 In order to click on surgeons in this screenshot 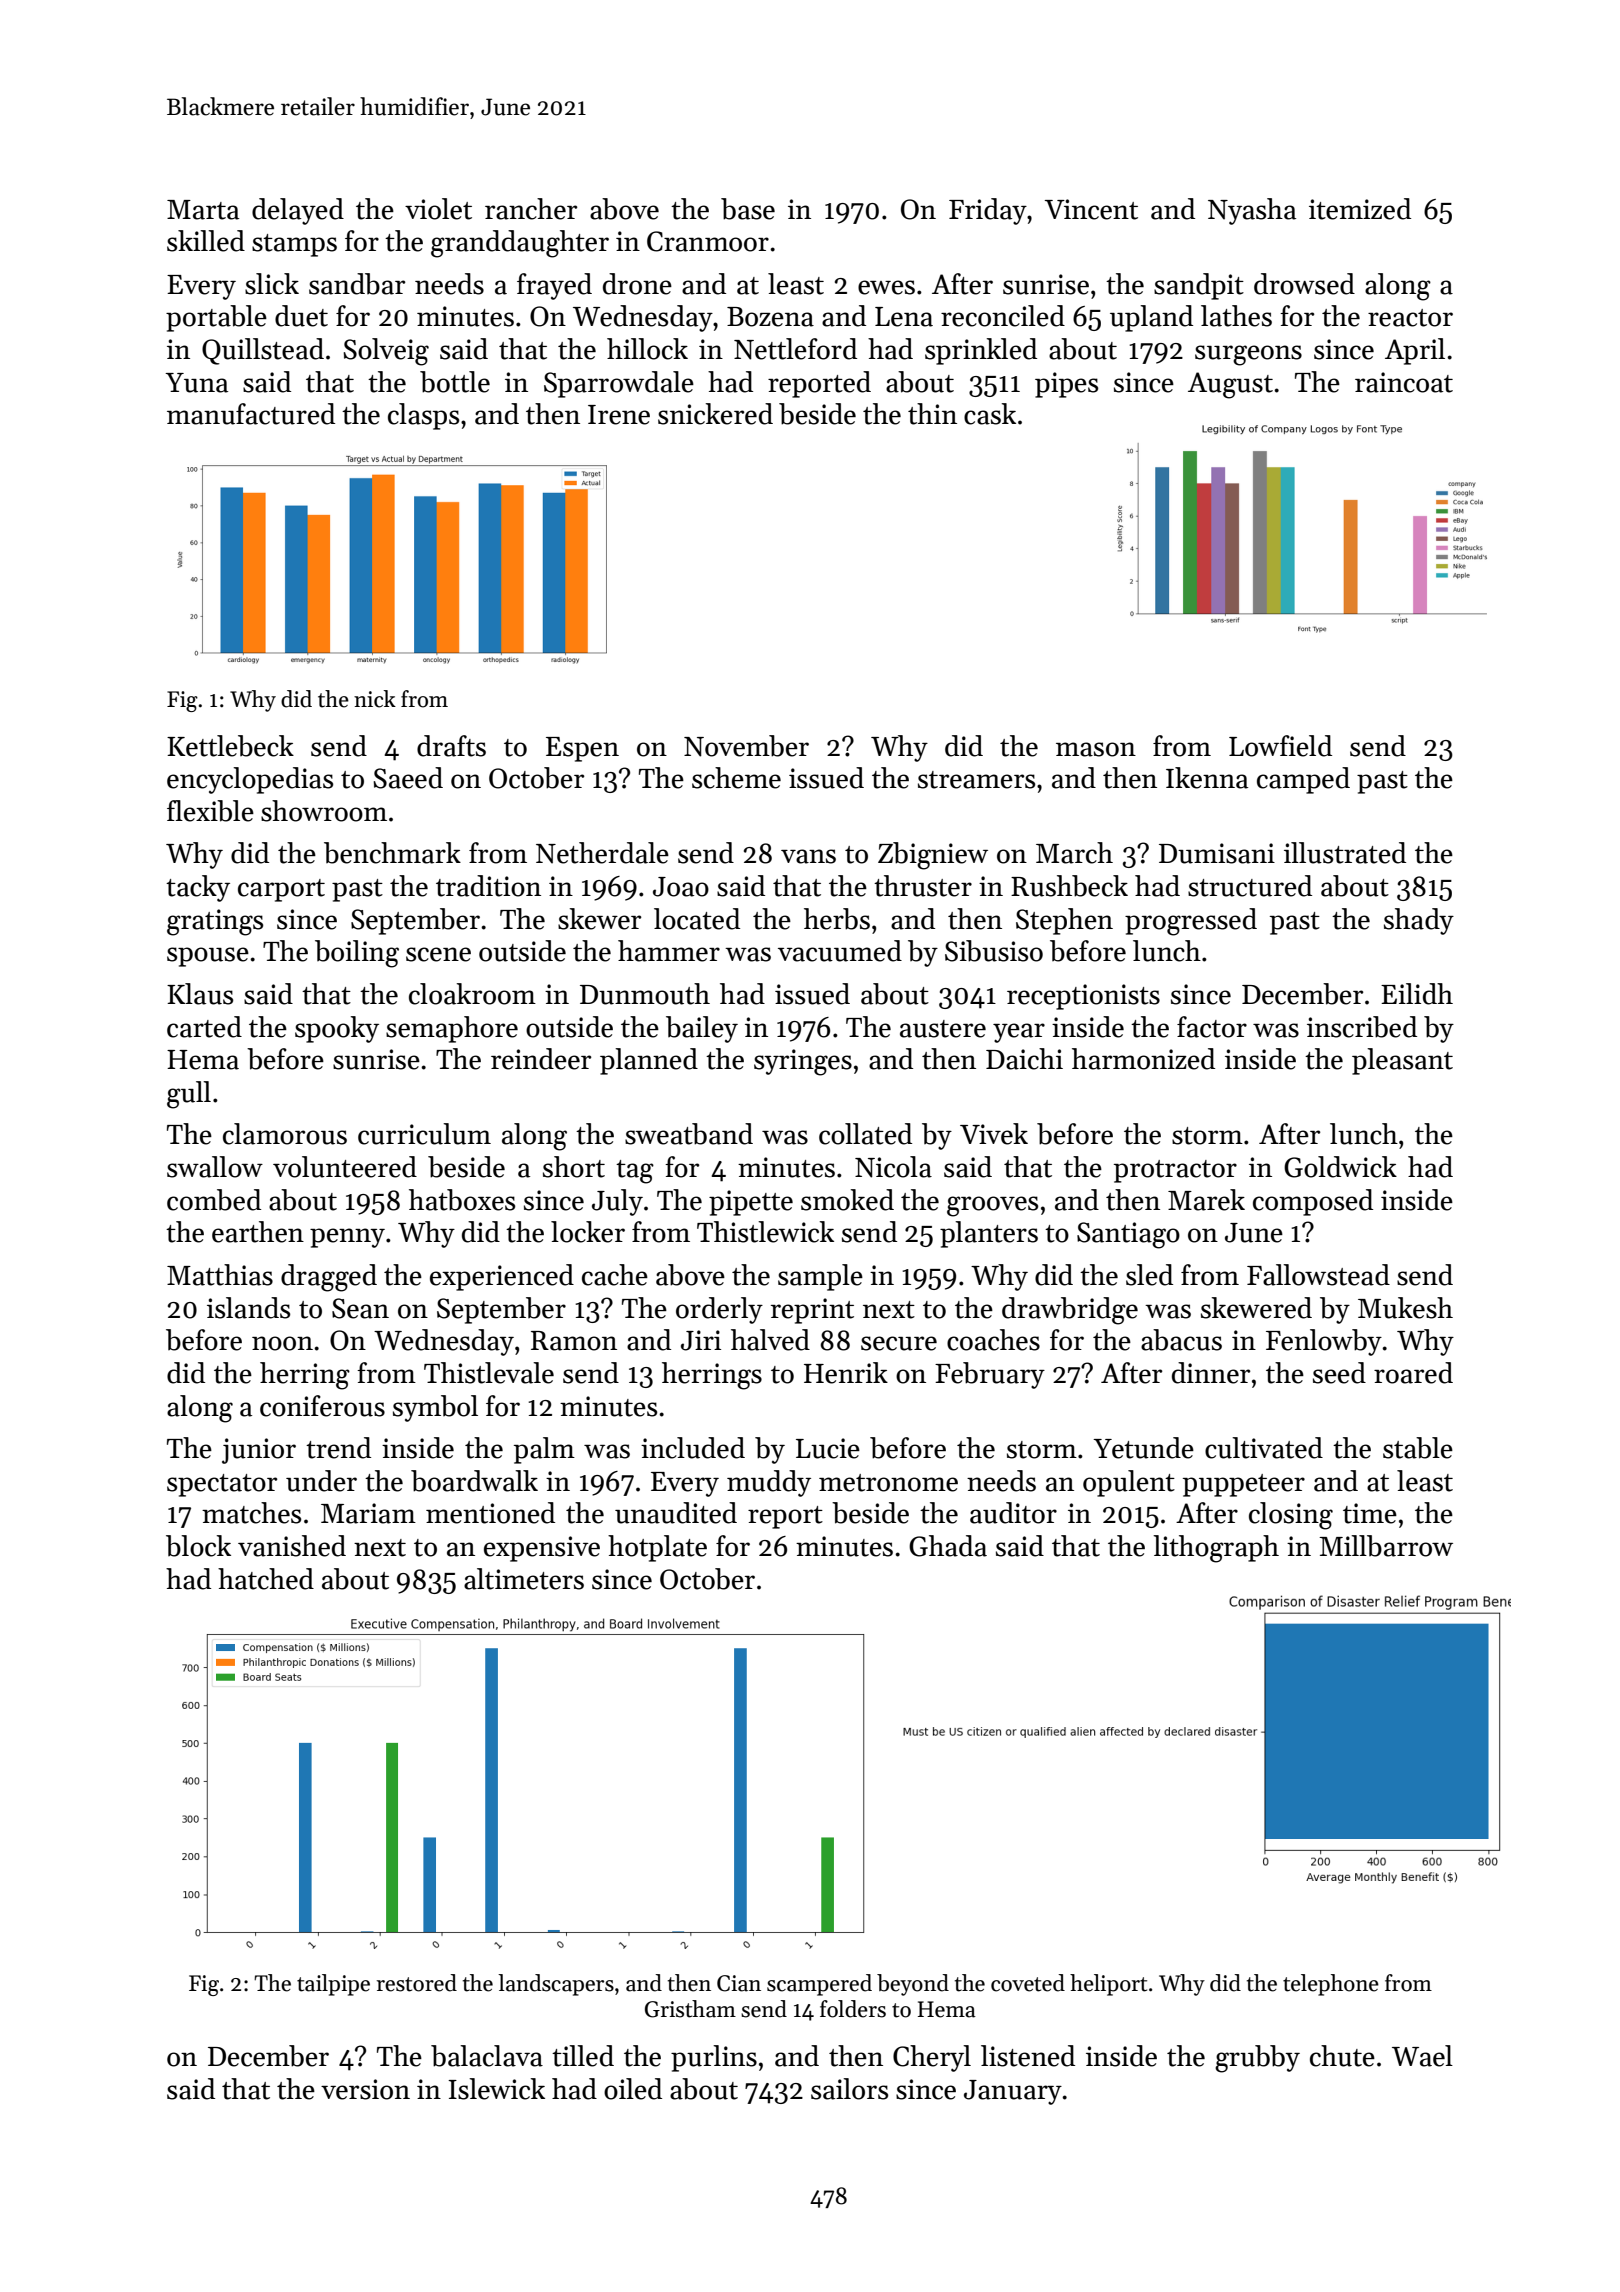, I will do `click(1248, 355)`.
